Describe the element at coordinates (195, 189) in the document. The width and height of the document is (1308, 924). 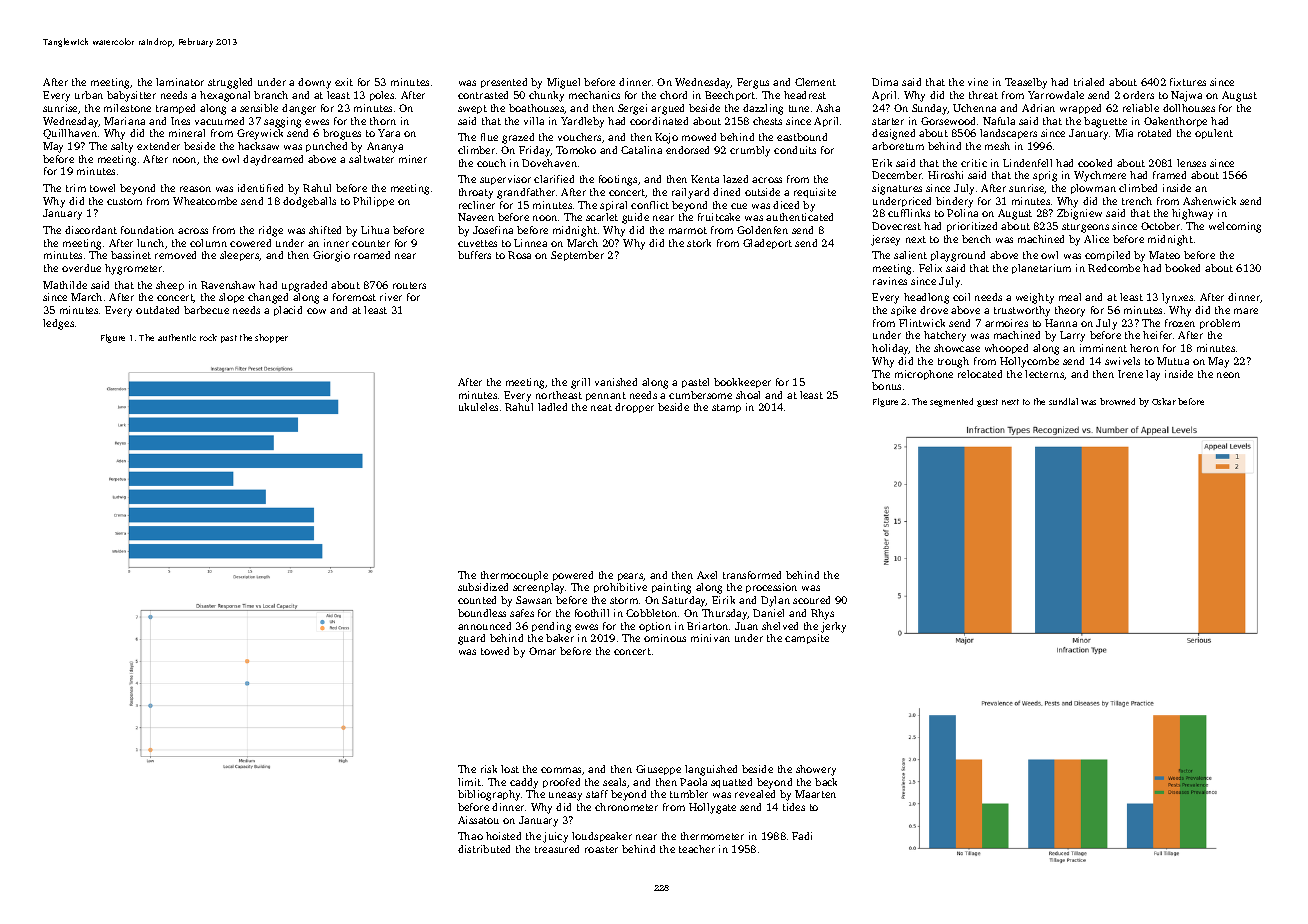
I see `reason` at that location.
